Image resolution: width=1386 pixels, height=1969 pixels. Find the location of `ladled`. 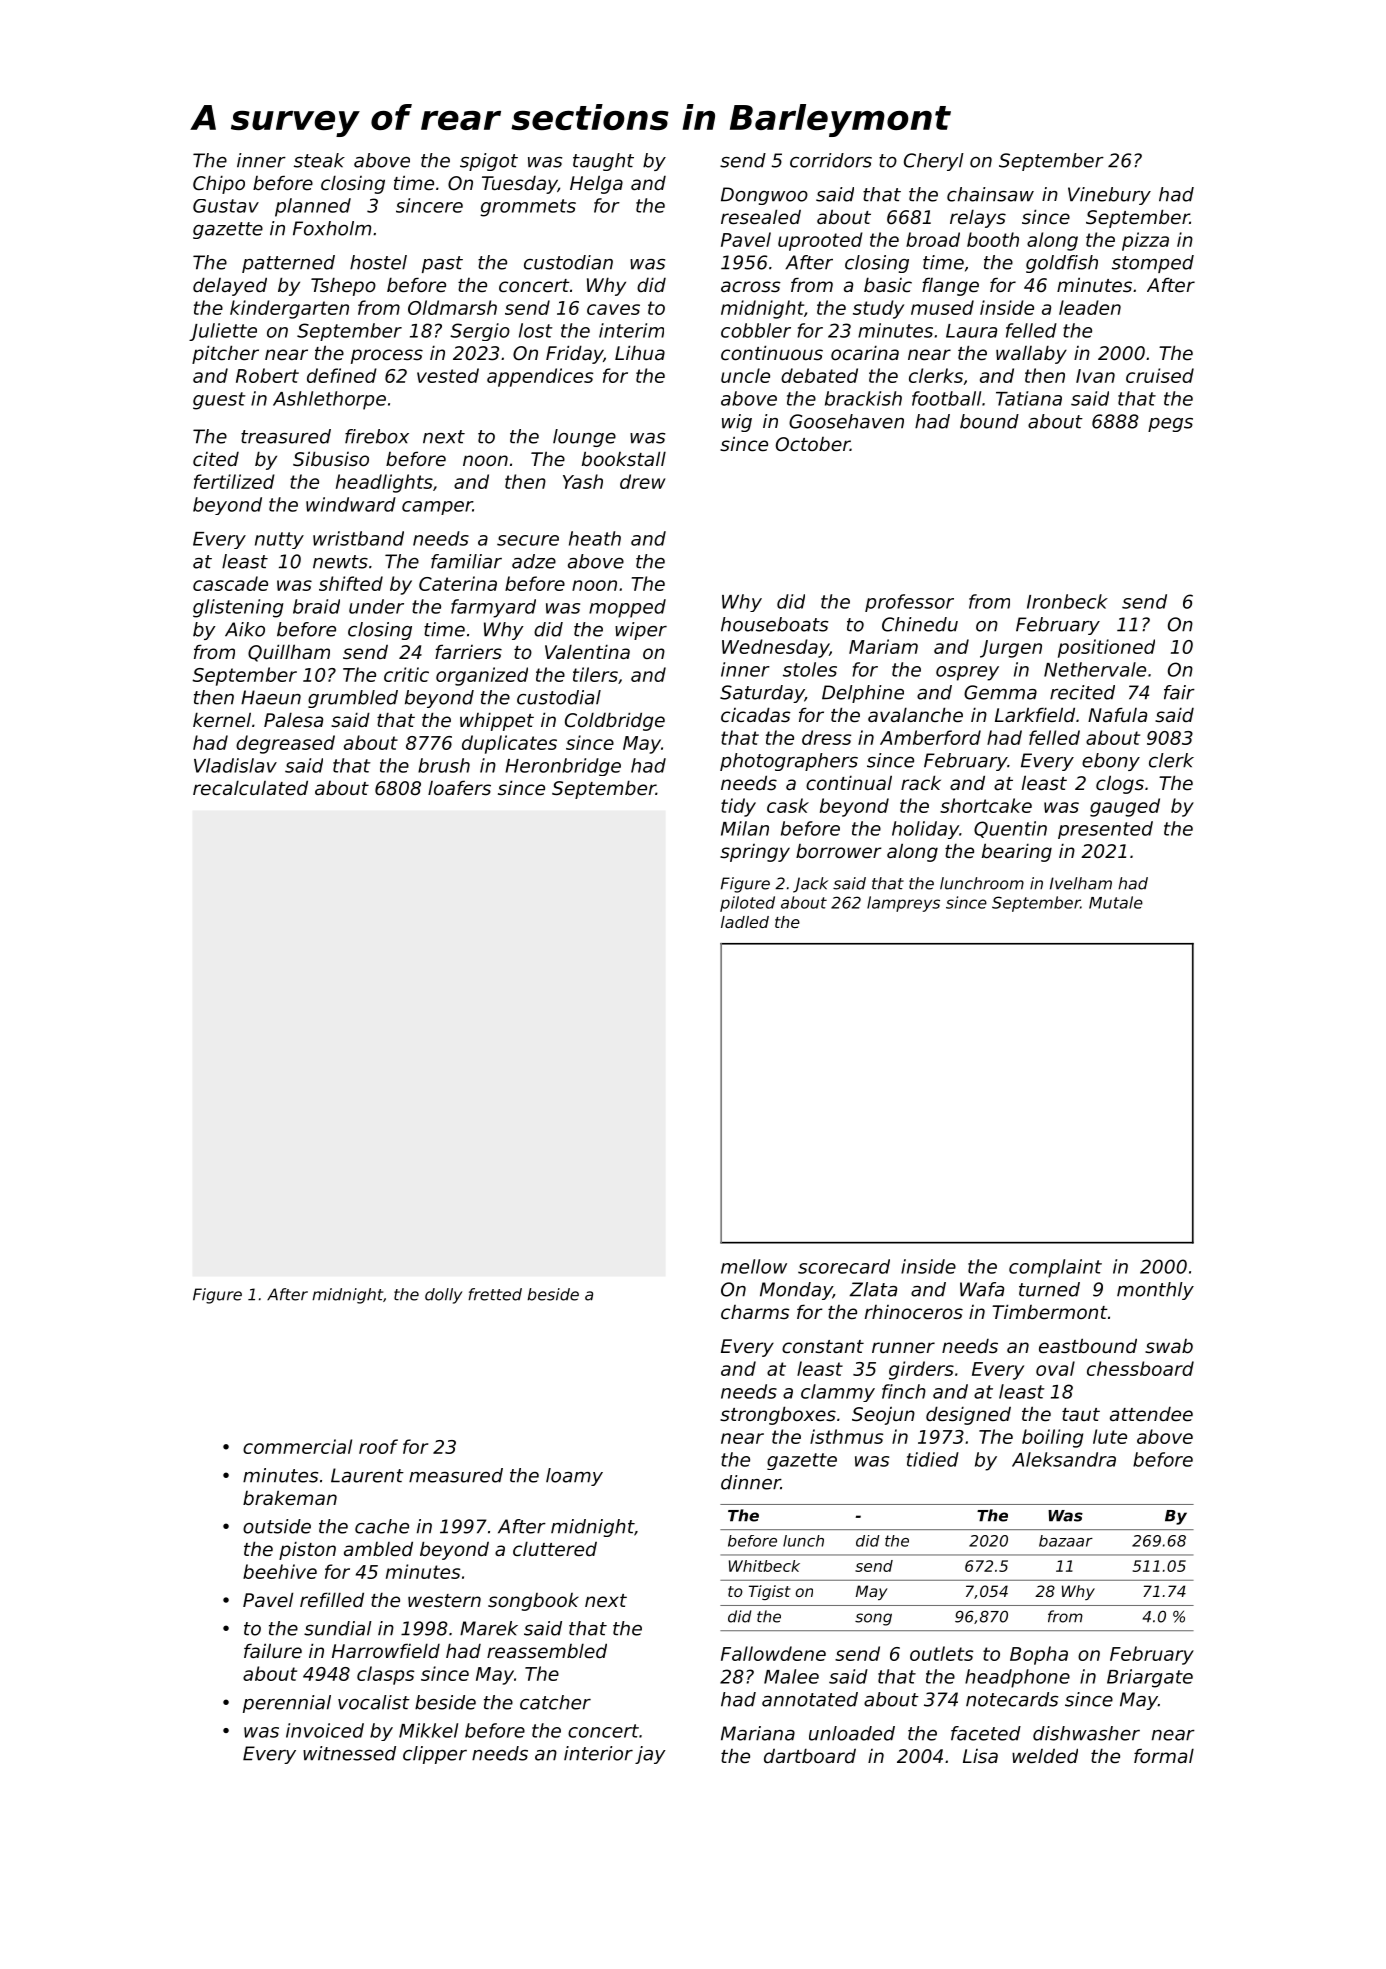

ladled is located at coordinates (745, 922).
